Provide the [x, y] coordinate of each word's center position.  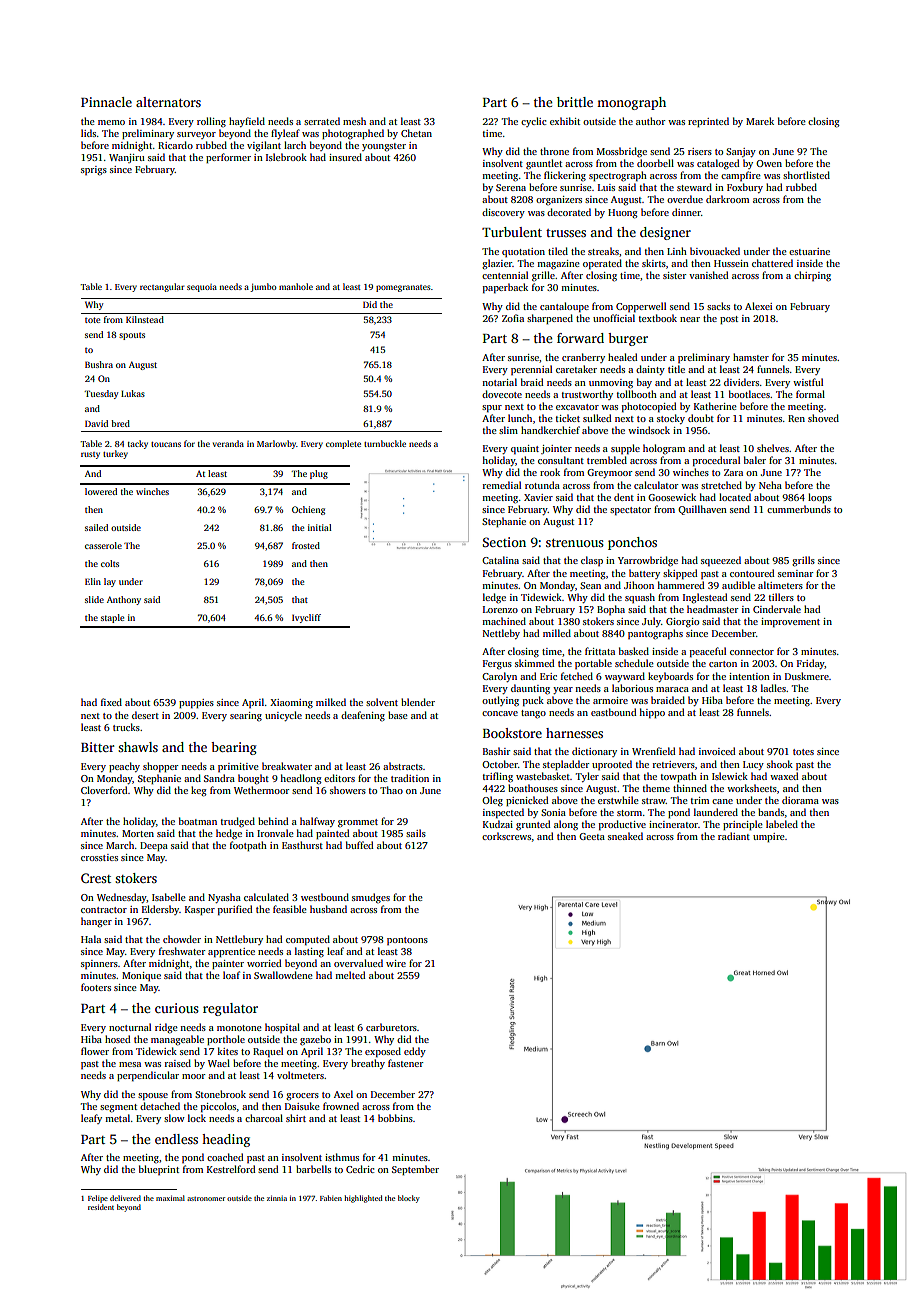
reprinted [708, 122]
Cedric [360, 1169]
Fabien [331, 1198]
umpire [769, 837]
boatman [198, 821]
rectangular [162, 287]
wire [396, 963]
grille [543, 276]
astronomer [206, 1199]
